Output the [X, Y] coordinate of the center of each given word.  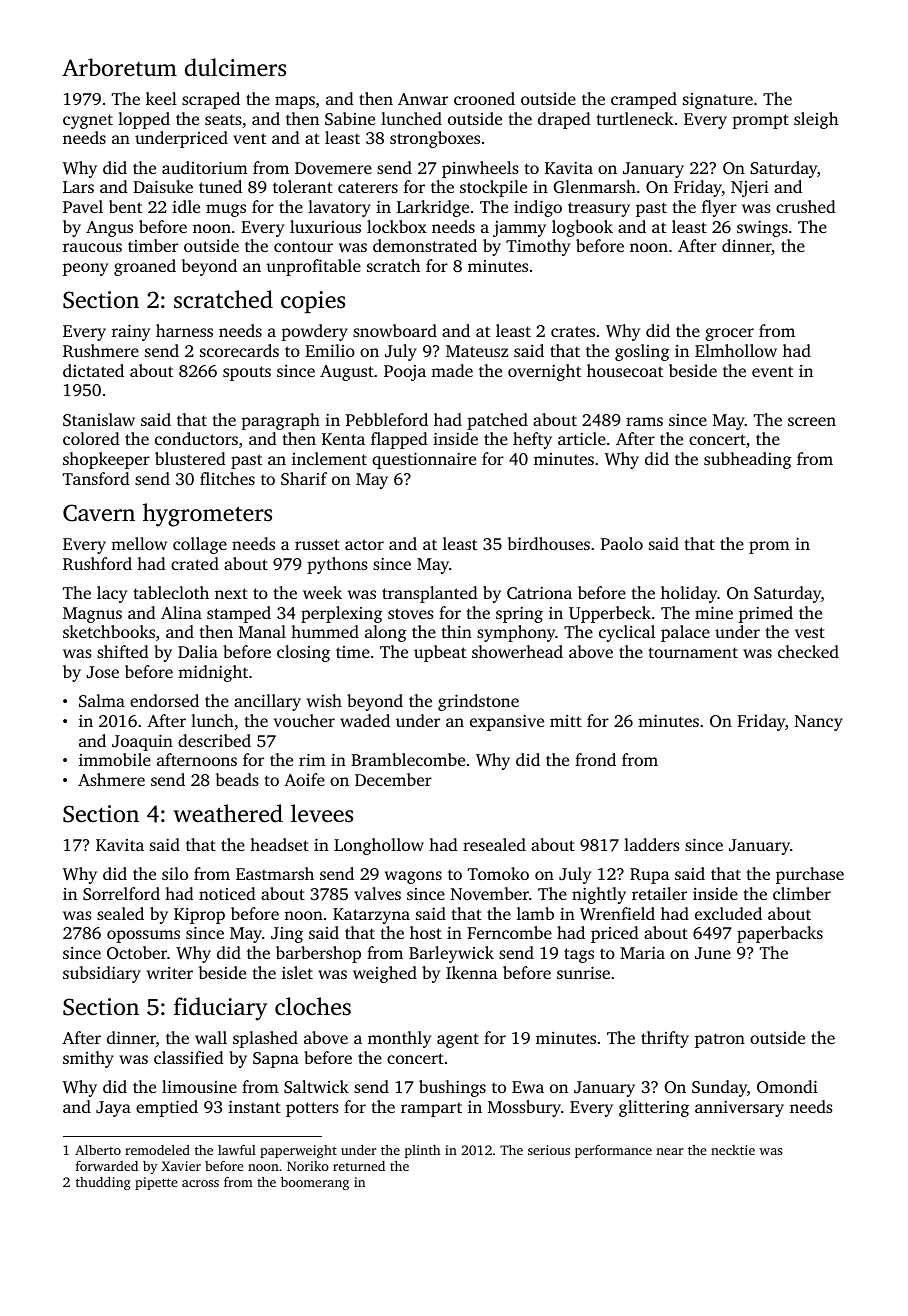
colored [91, 438]
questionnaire [424, 460]
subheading [748, 460]
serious [549, 1150]
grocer [729, 334]
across [200, 1183]
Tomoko [498, 873]
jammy [519, 229]
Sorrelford [121, 894]
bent [125, 206]
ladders [652, 844]
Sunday [719, 1088]
